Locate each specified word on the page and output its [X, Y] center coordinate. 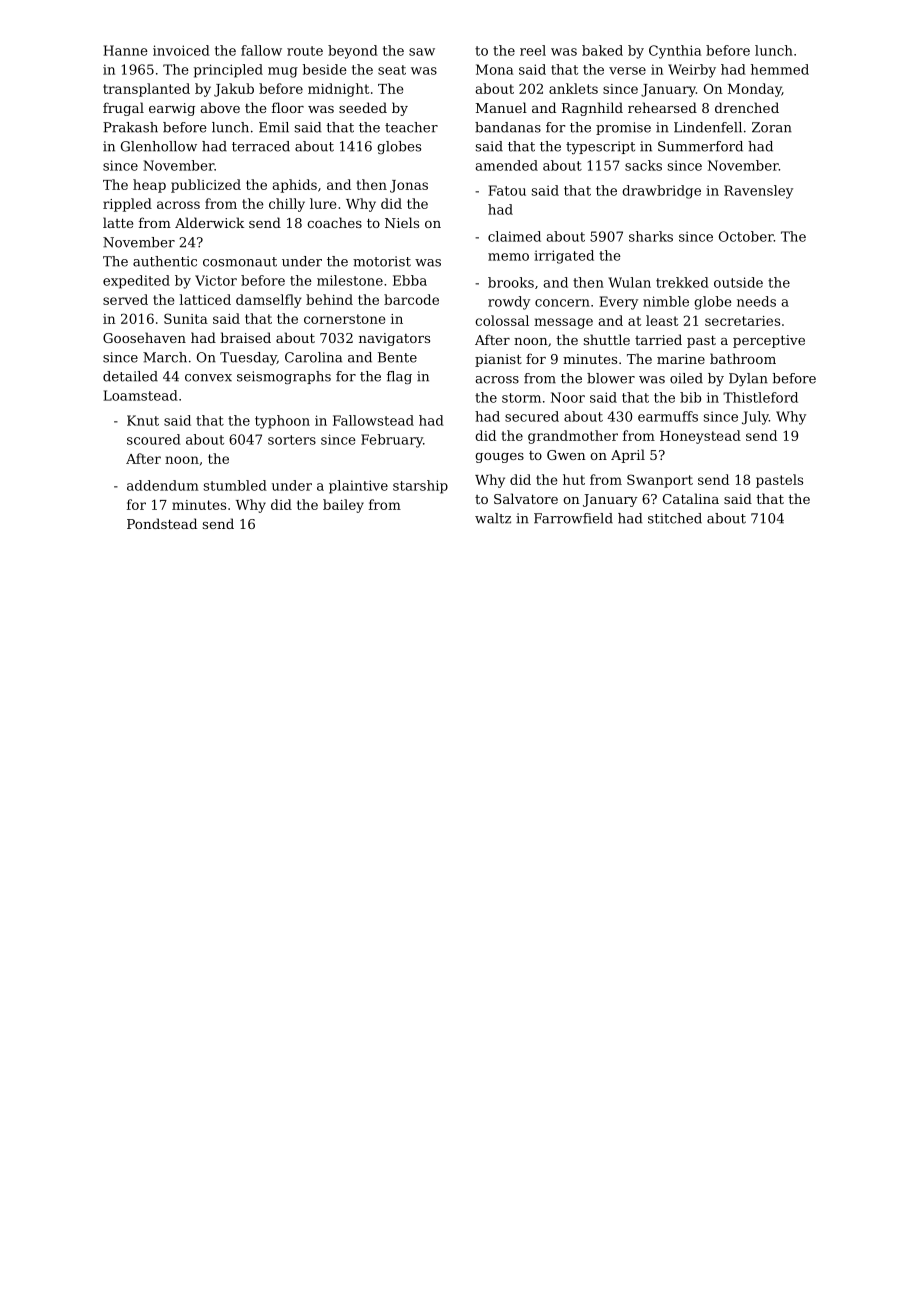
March [165, 357]
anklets [573, 88]
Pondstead [162, 523]
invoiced [181, 50]
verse [627, 71]
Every [618, 303]
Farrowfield [573, 518]
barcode [411, 299]
